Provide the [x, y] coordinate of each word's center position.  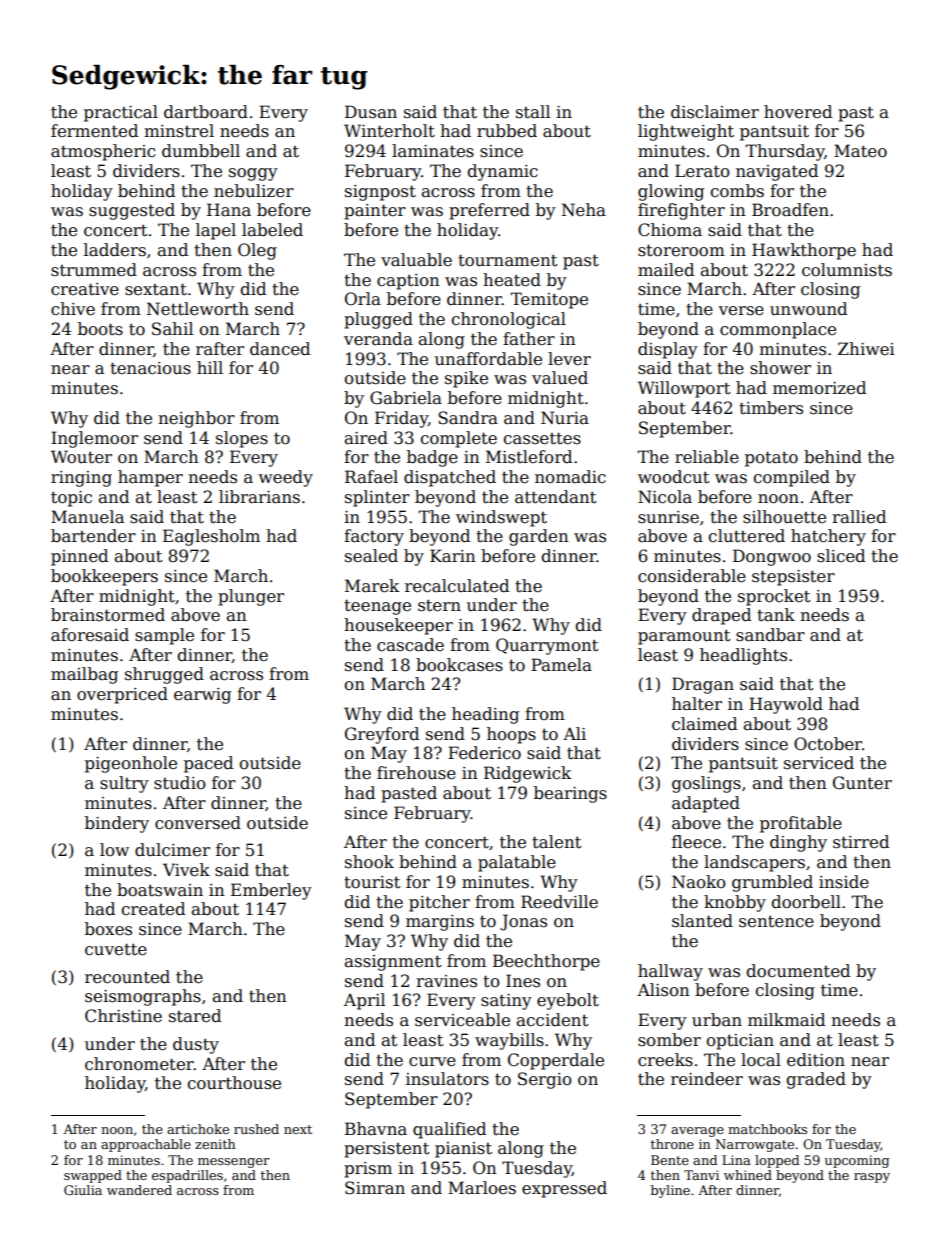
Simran [375, 1188]
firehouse [416, 773]
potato [771, 459]
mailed [666, 270]
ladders [115, 250]
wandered [139, 1190]
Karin [453, 556]
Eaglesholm [211, 537]
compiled [792, 478]
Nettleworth [198, 309]
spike [466, 379]
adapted [706, 804]
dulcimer [172, 850]
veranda [378, 339]
